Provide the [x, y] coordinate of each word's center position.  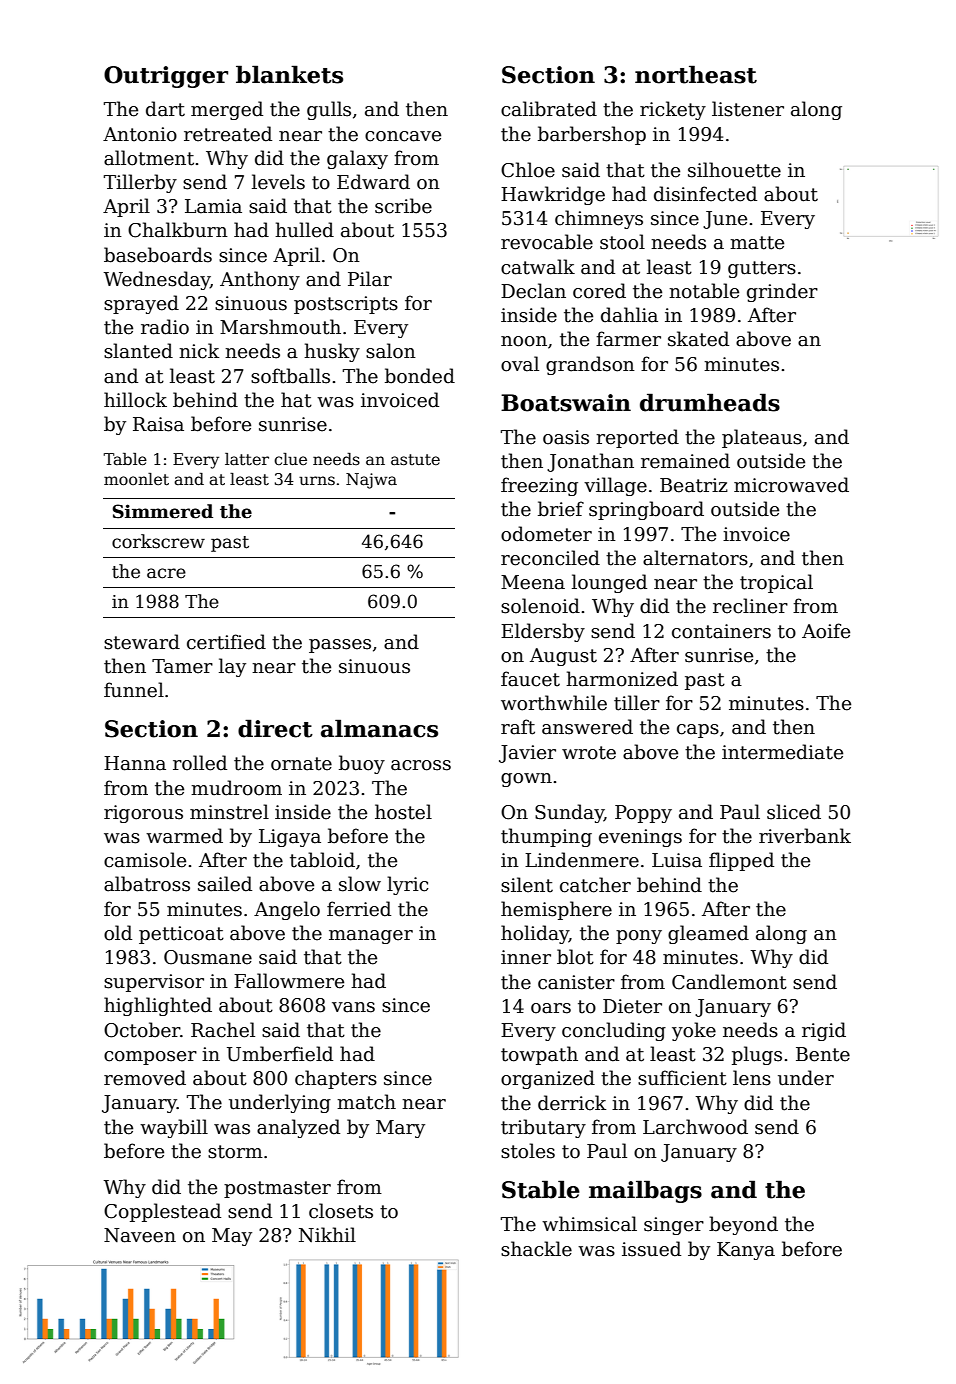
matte [757, 243]
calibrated [549, 109]
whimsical [589, 1224]
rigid [824, 1031]
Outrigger [166, 77]
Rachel [223, 1030]
